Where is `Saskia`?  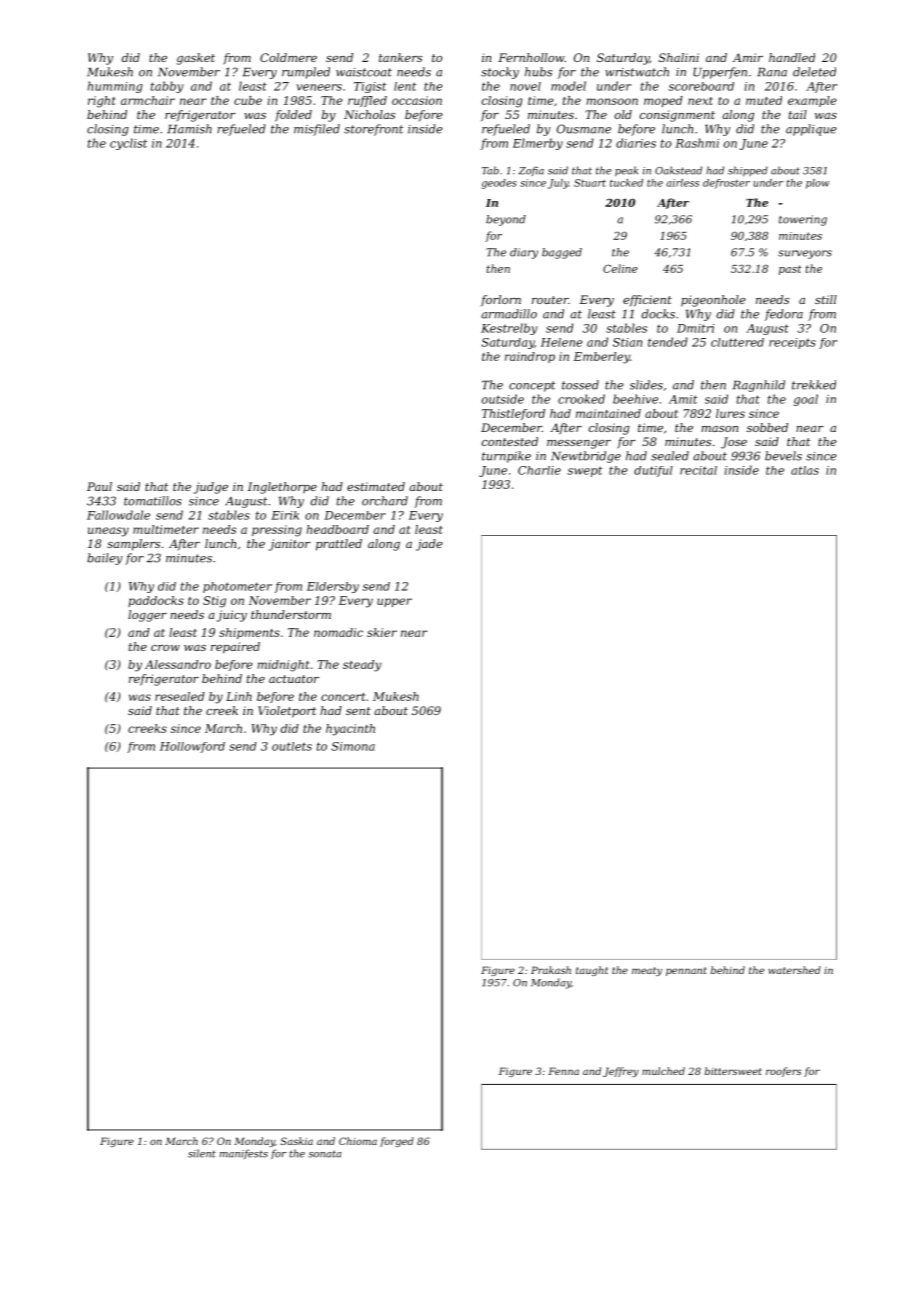
Saskia is located at coordinates (296, 1141).
